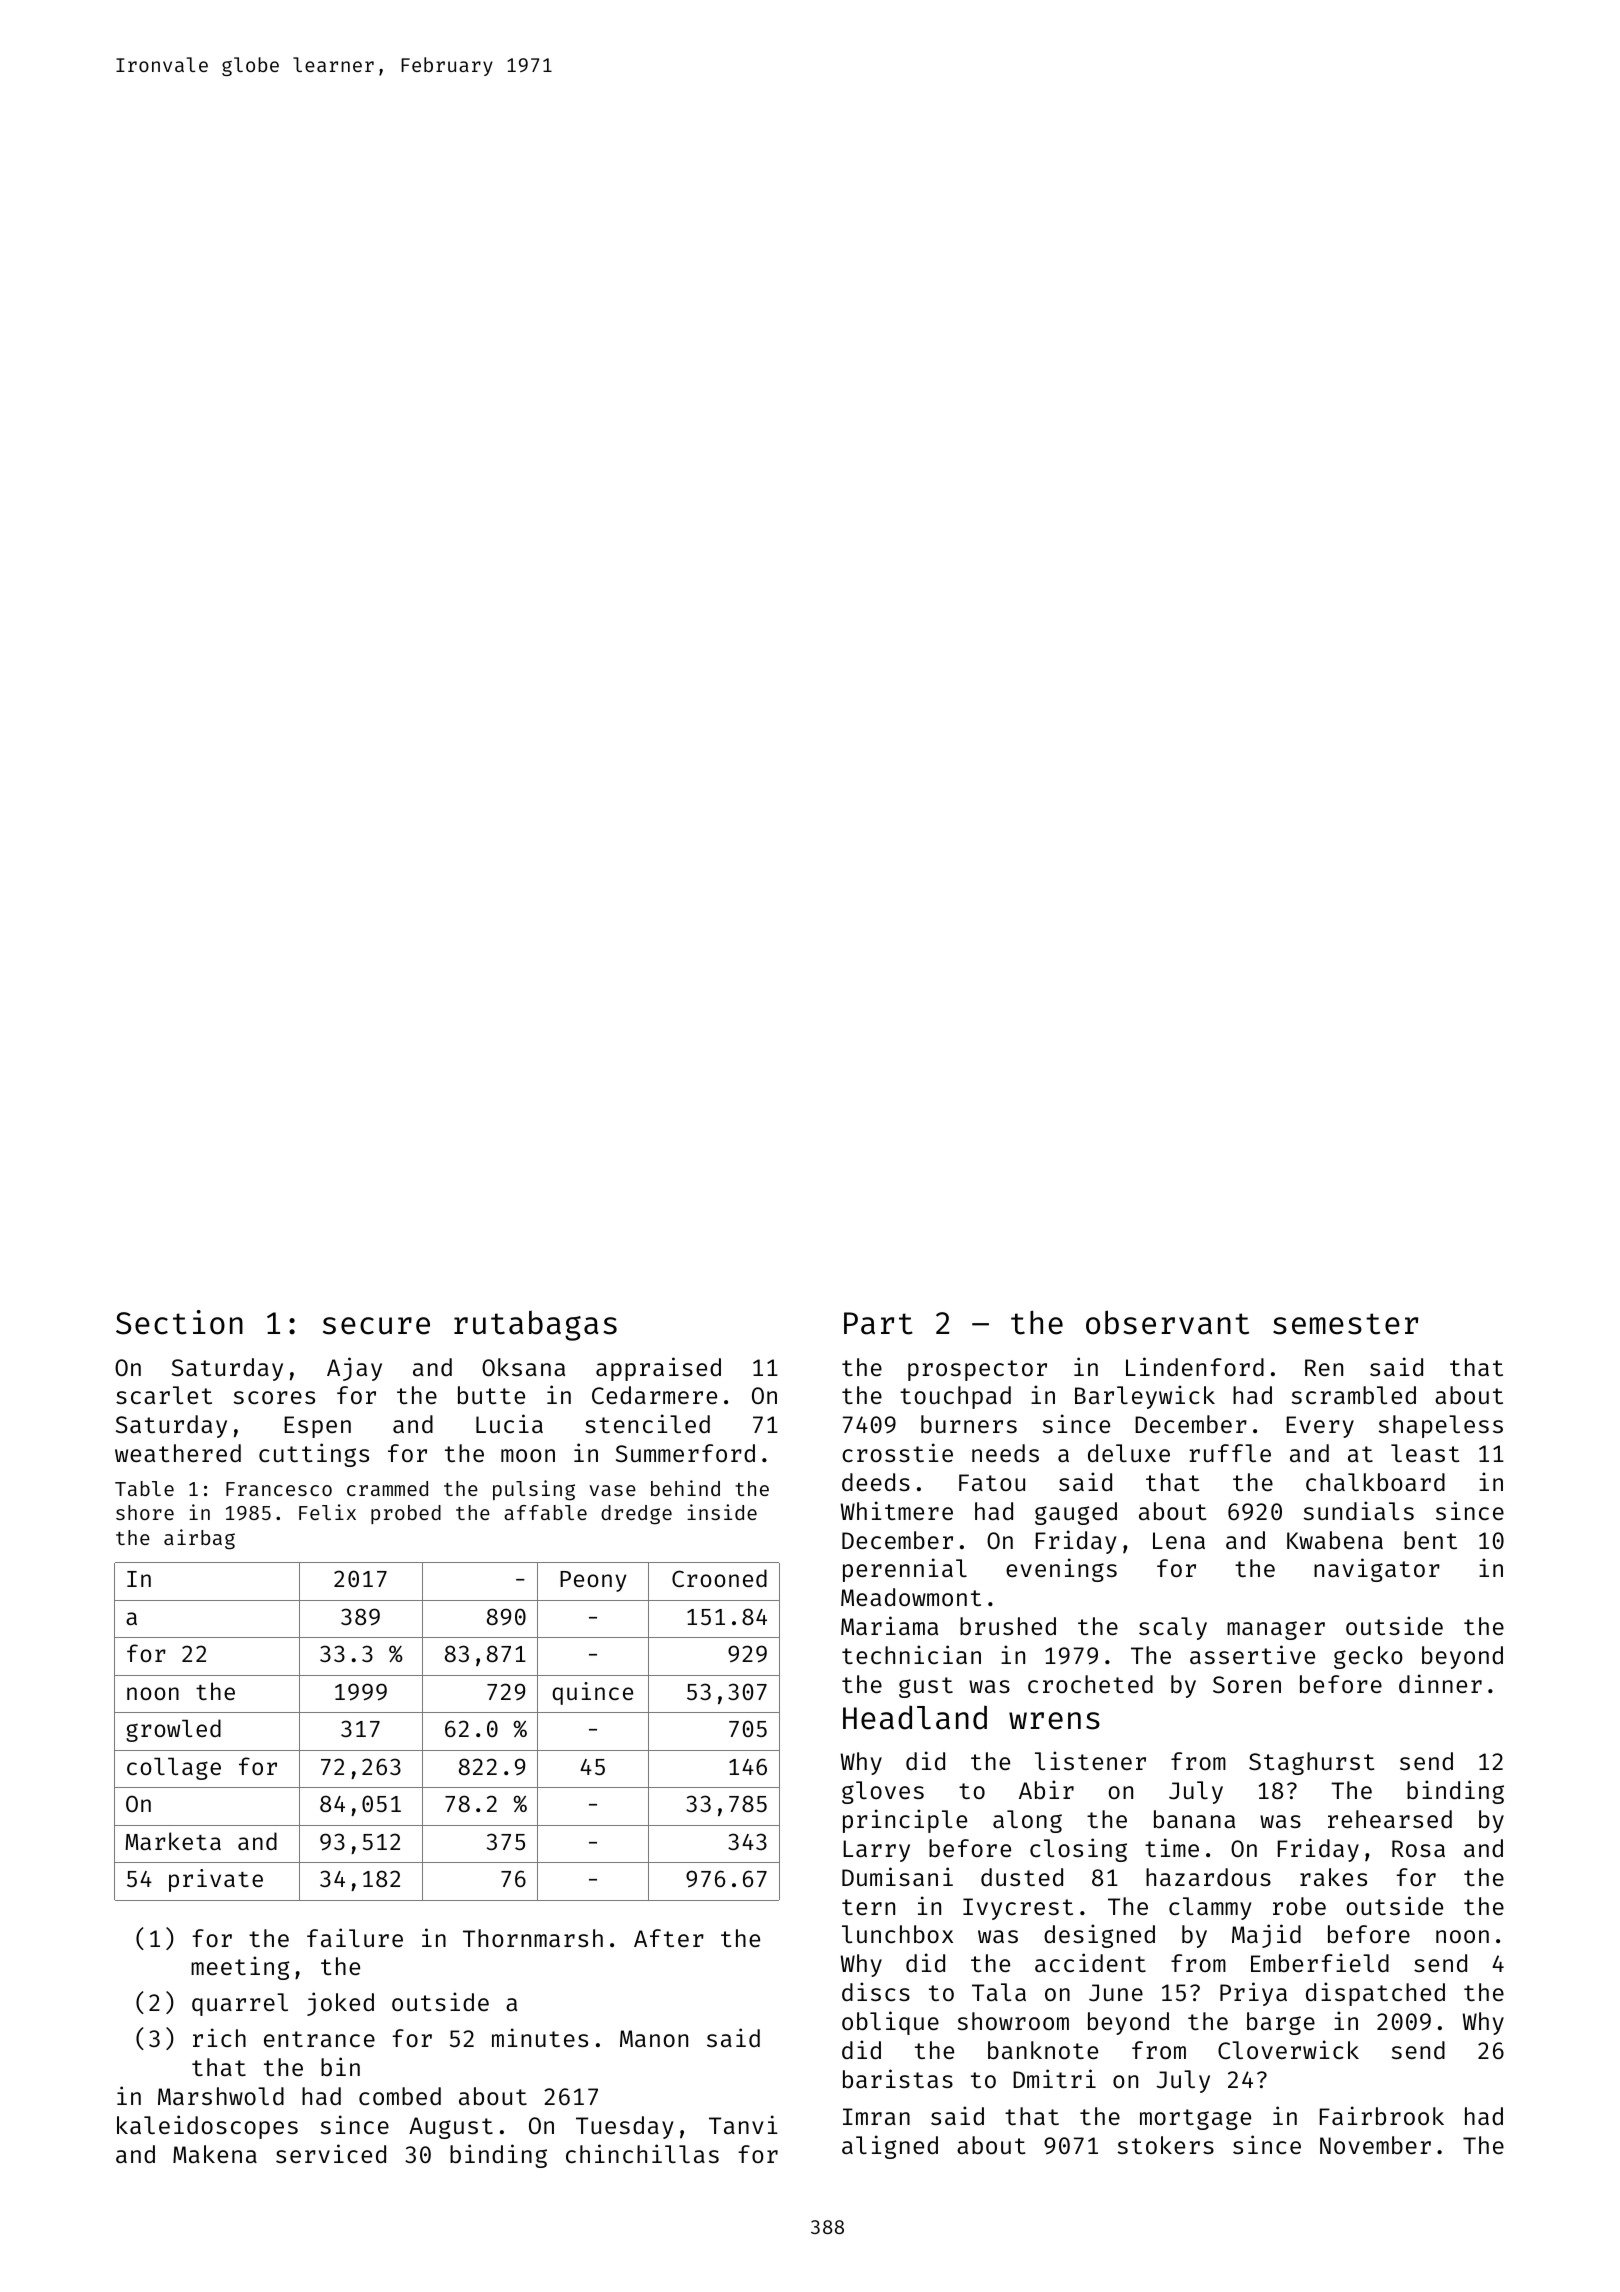 The image size is (1620, 2292). Describe the element at coordinates (1288, 2049) in the image. I see `Cloverwick` at that location.
